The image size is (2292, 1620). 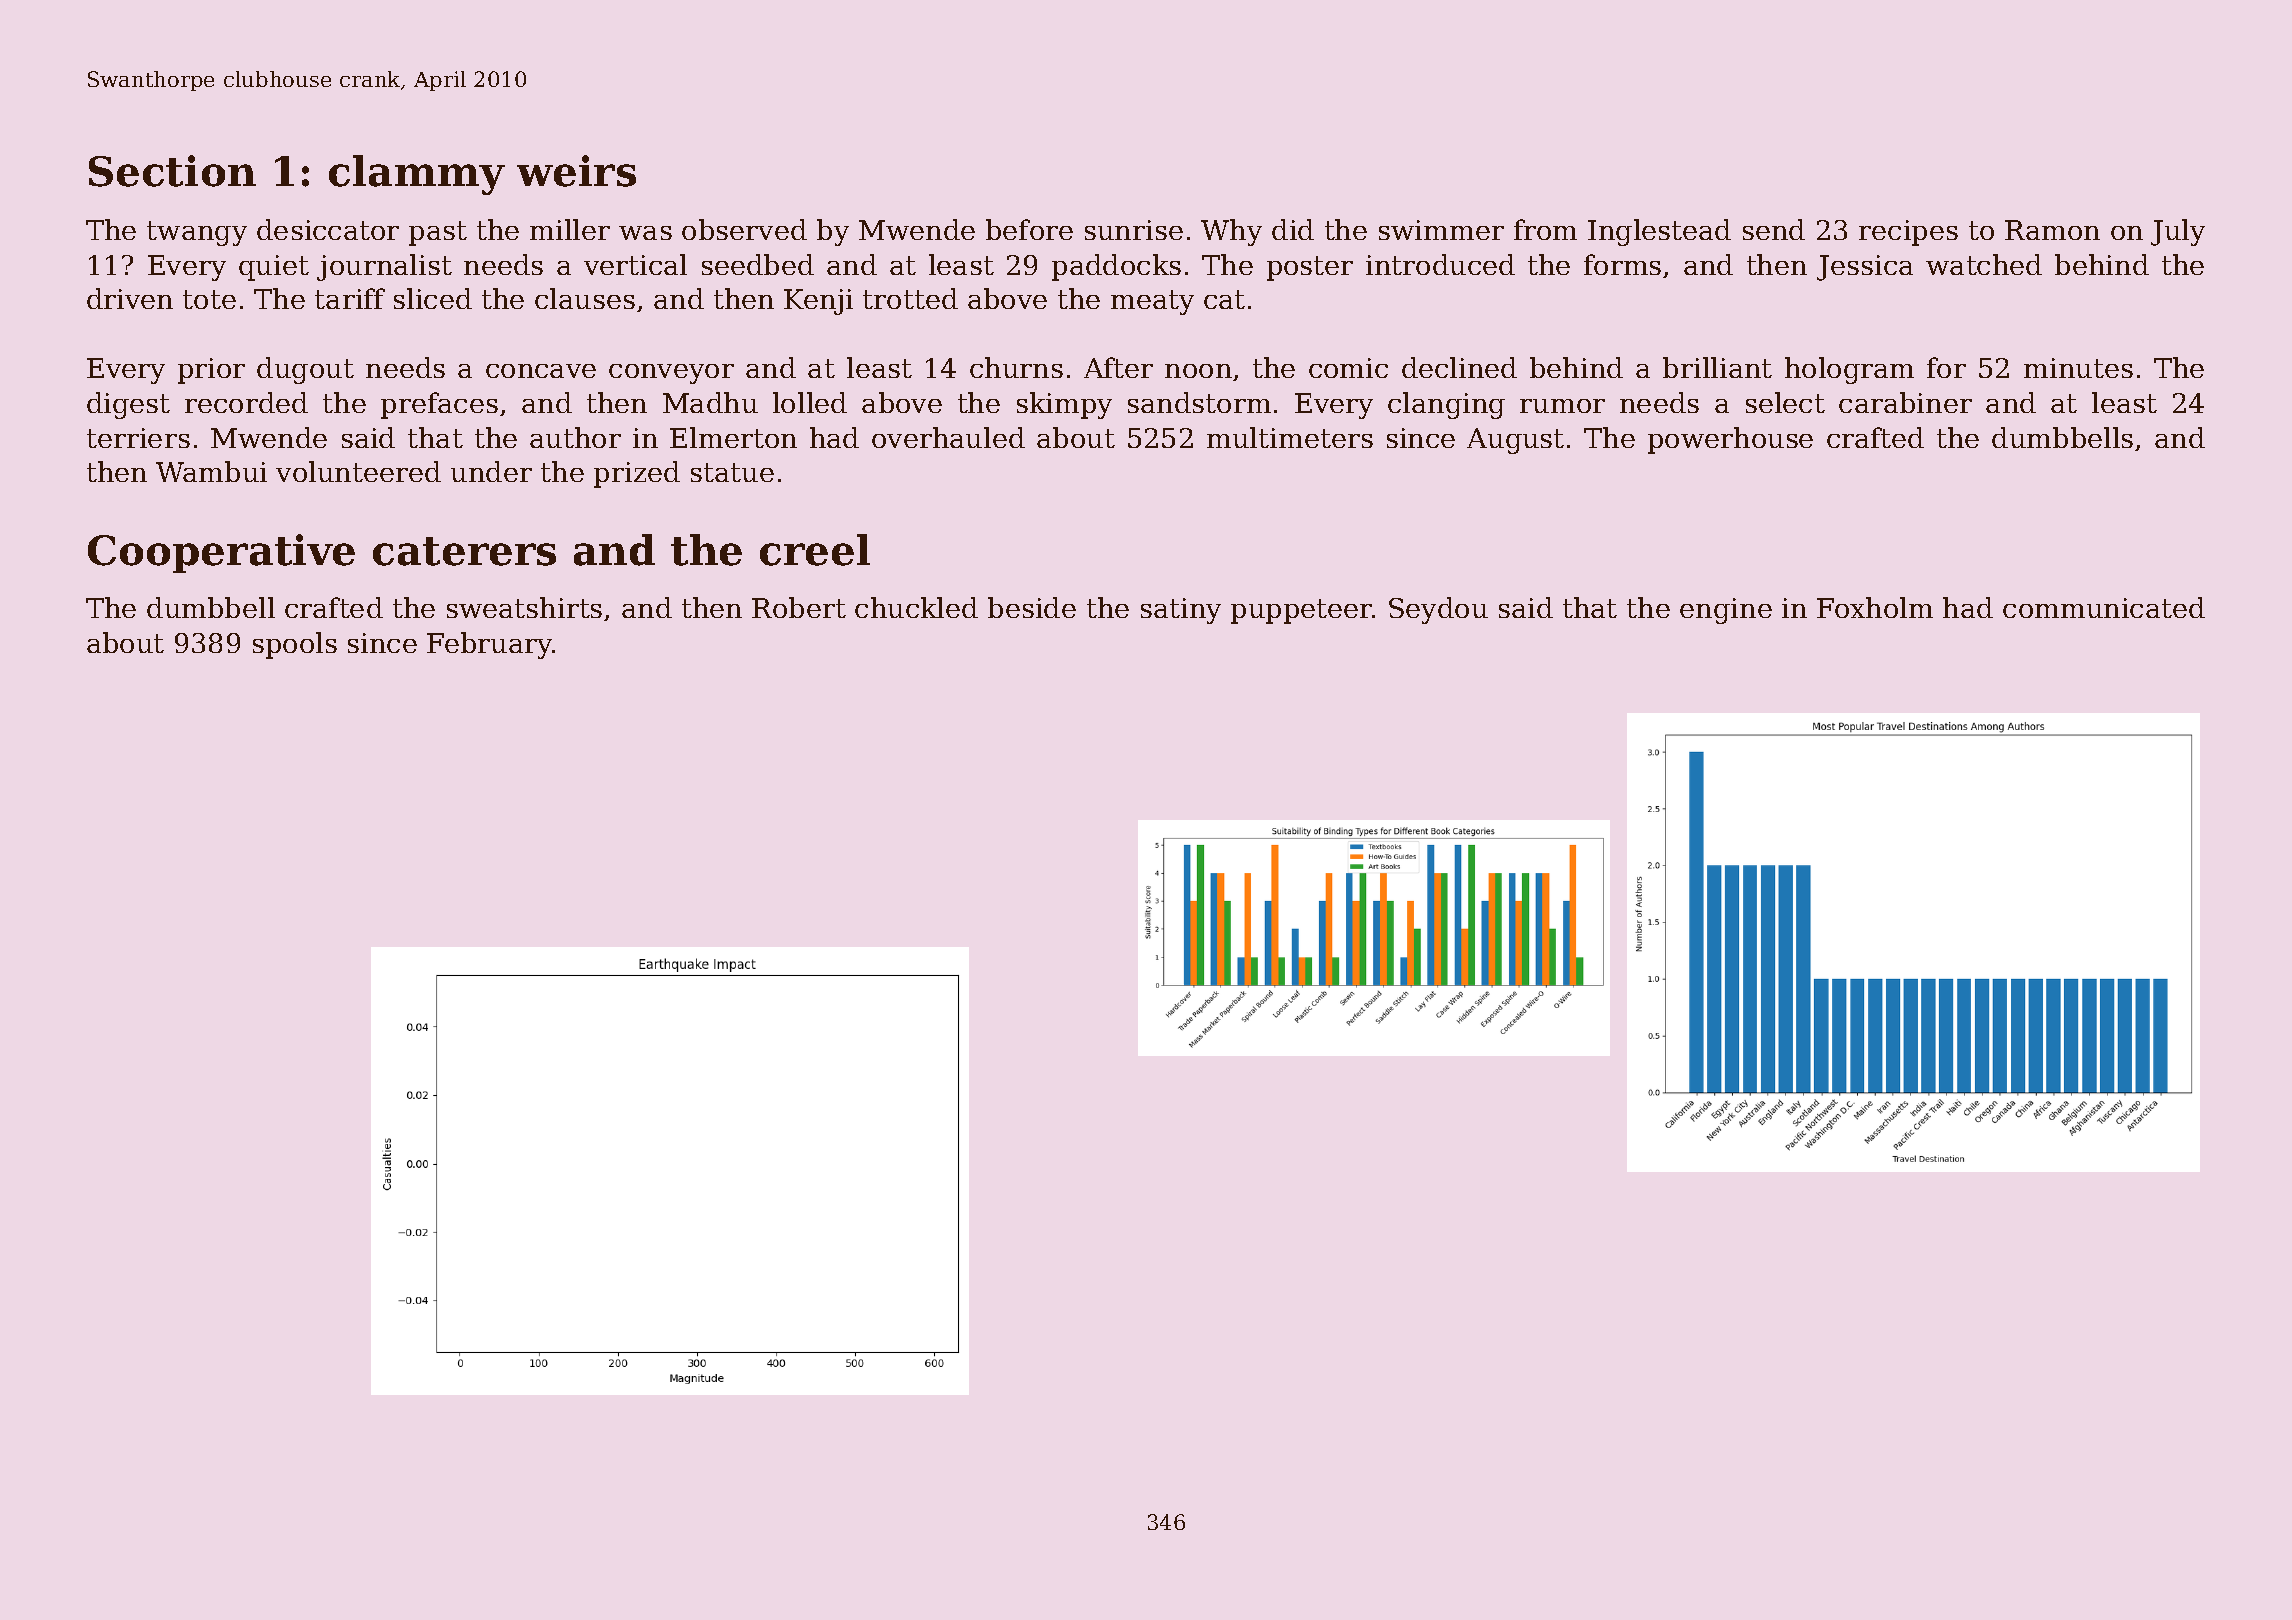 I want to click on Wambui, so click(x=211, y=471).
